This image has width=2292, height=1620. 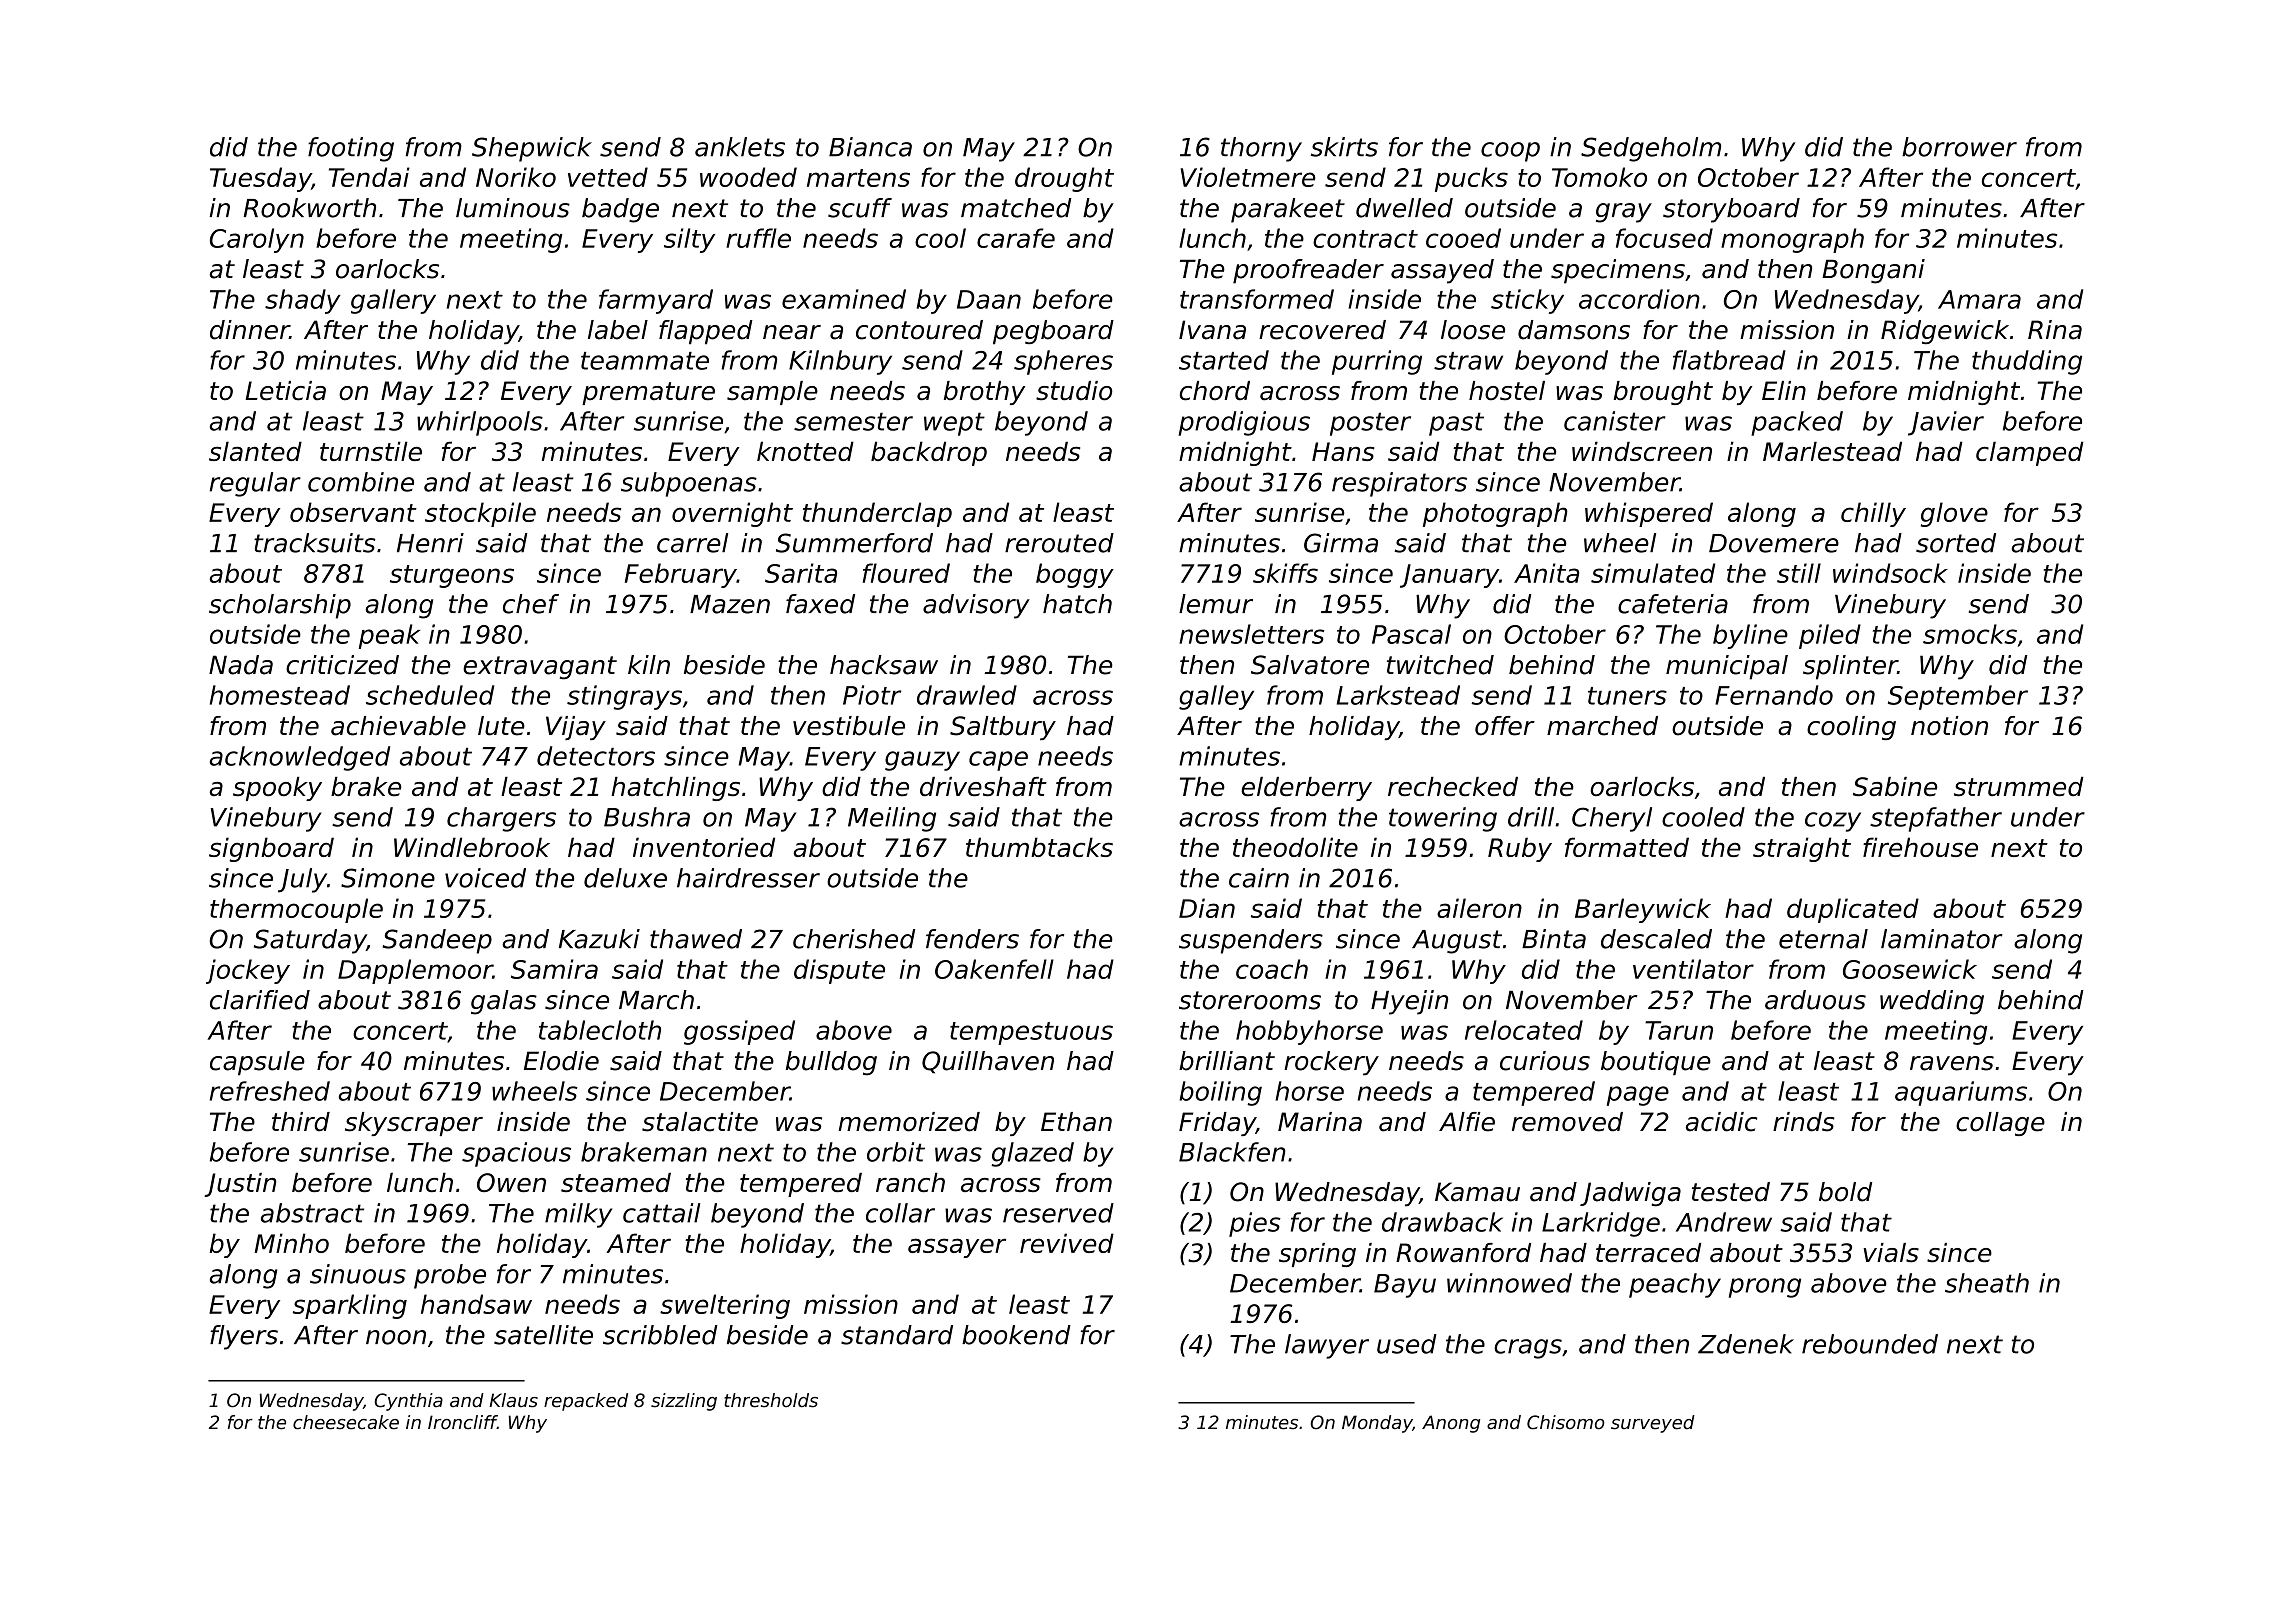 What do you see at coordinates (1956, 543) in the image?
I see `sorted` at bounding box center [1956, 543].
